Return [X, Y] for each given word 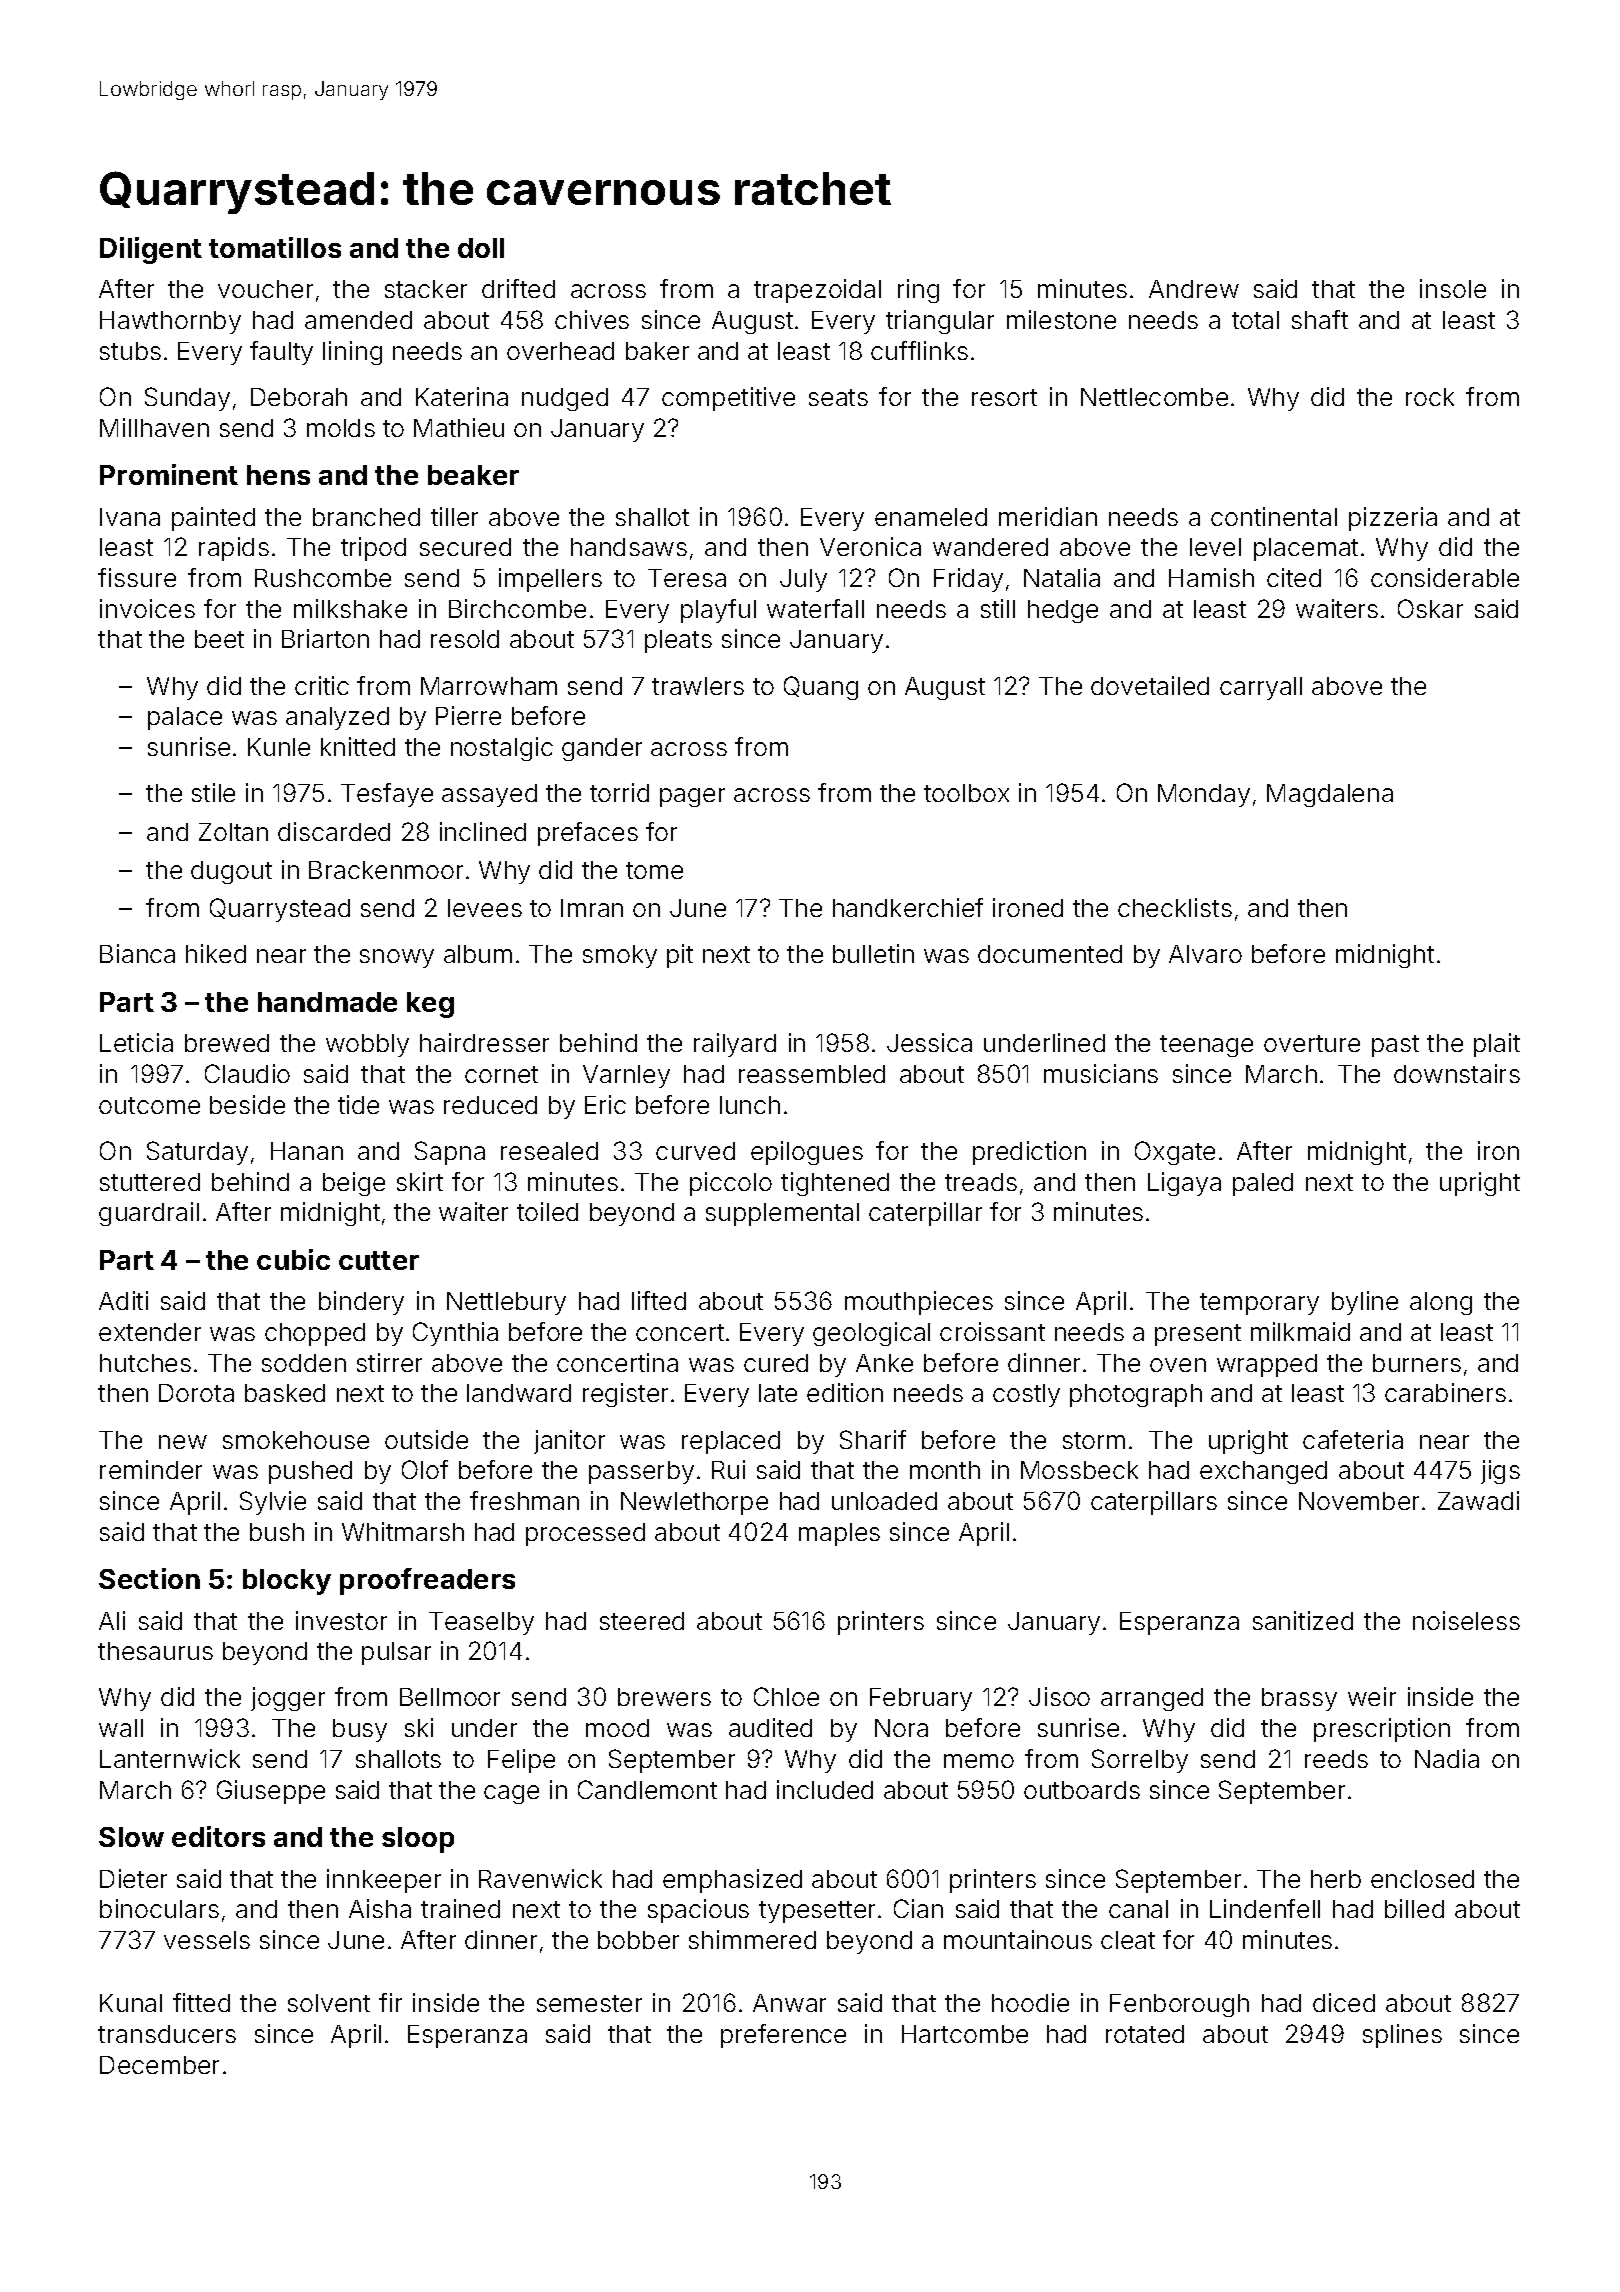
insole [1453, 288]
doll [481, 248]
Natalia [1062, 577]
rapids [234, 549]
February [921, 1699]
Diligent [151, 250]
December [159, 2065]
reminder [151, 1469]
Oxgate [1175, 1153]
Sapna [450, 1153]
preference [783, 2036]
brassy [1299, 1699]
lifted [659, 1300]
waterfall [815, 608]
